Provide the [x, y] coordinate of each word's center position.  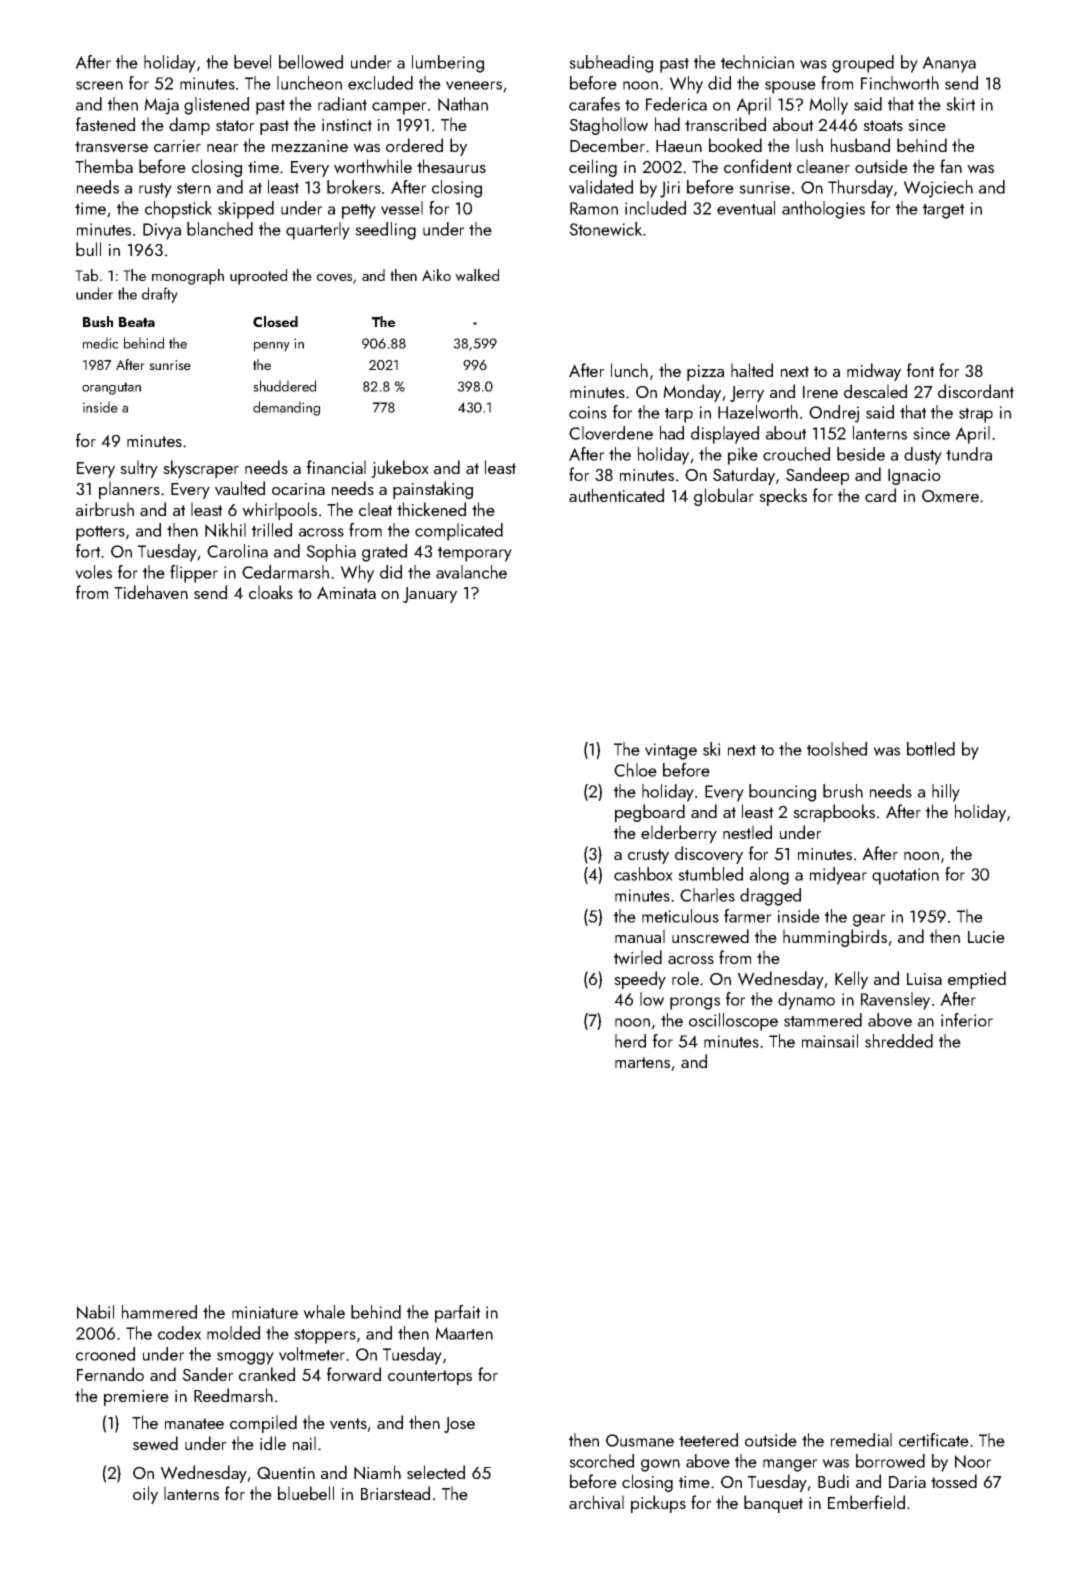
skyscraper [201, 469]
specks [783, 497]
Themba [104, 166]
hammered [159, 1312]
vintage [671, 751]
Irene [820, 392]
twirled [638, 957]
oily [145, 1495]
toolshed [837, 749]
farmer [747, 916]
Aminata [346, 592]
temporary [475, 554]
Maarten [464, 1333]
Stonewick [605, 229]
